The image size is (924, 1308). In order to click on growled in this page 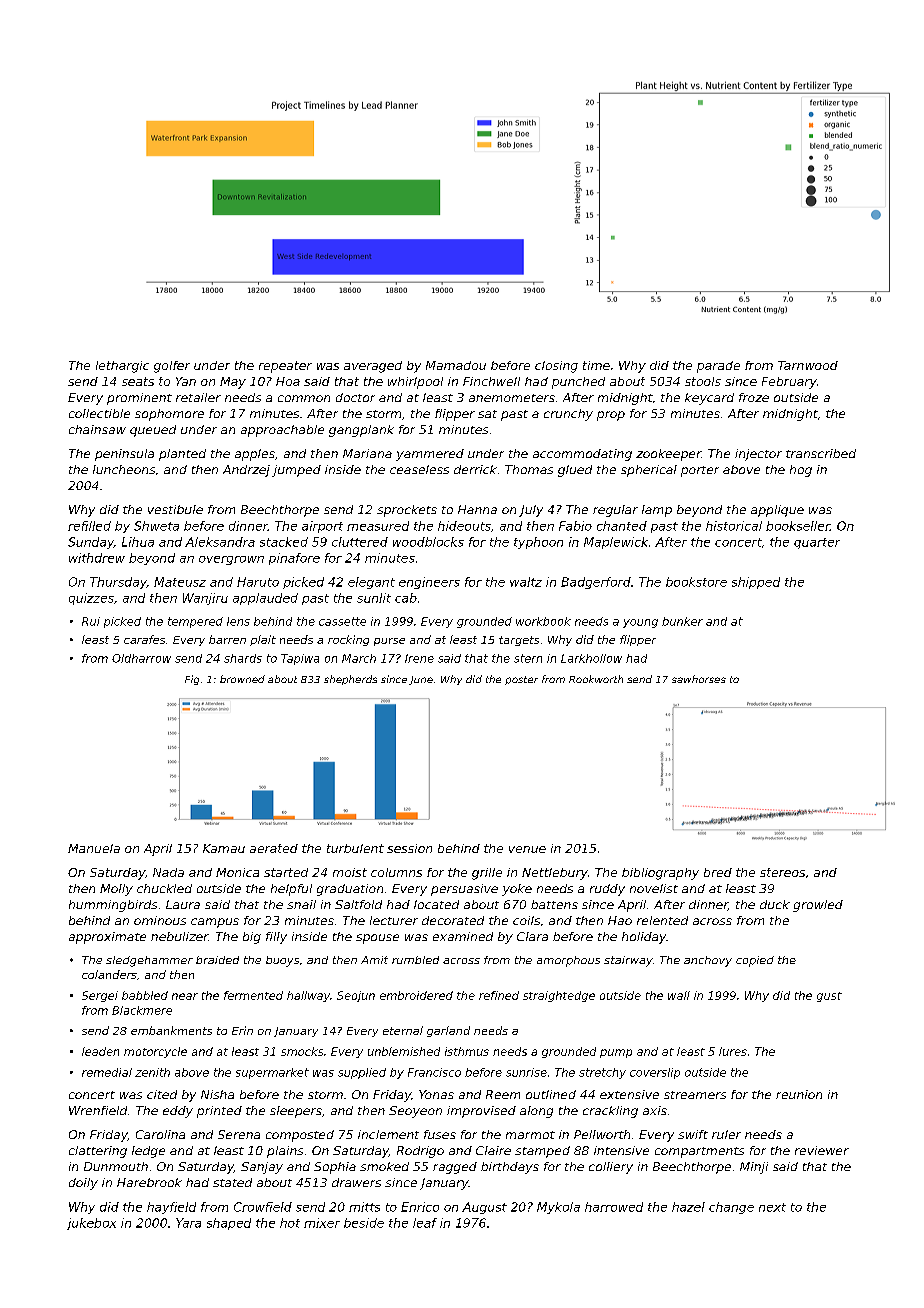, I will do `click(818, 906)`.
